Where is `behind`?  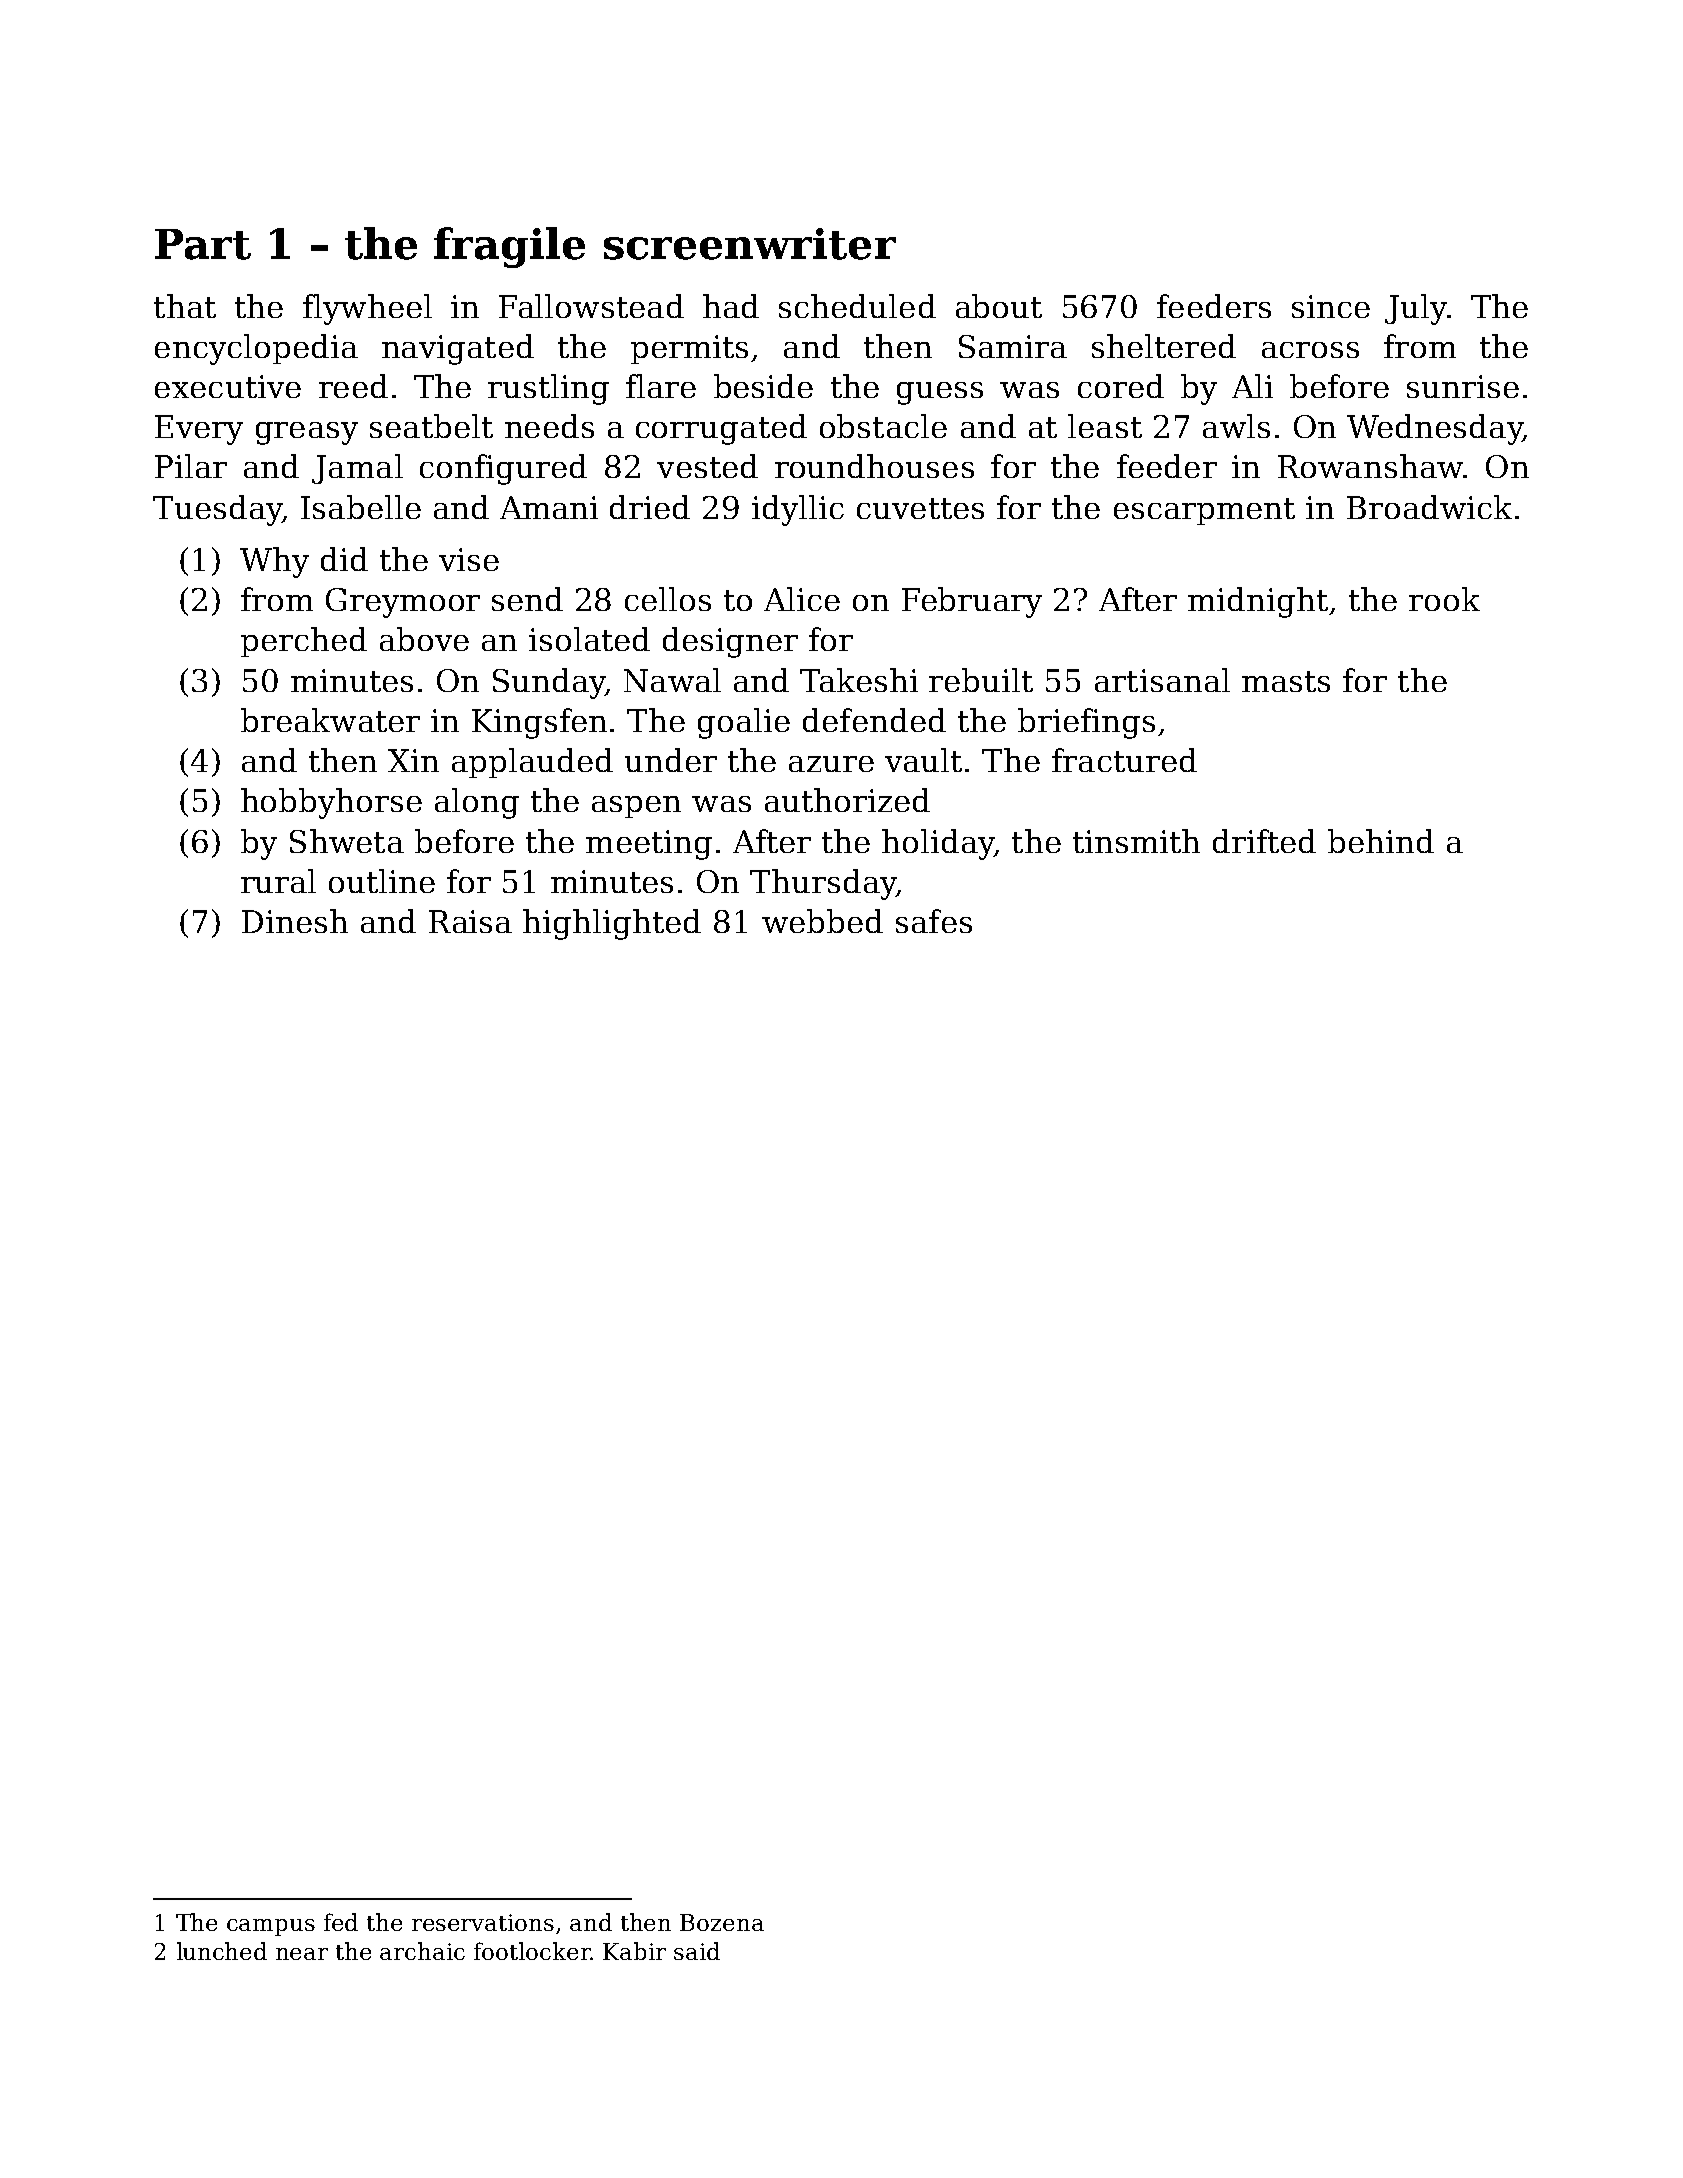 behind is located at coordinates (1381, 841).
